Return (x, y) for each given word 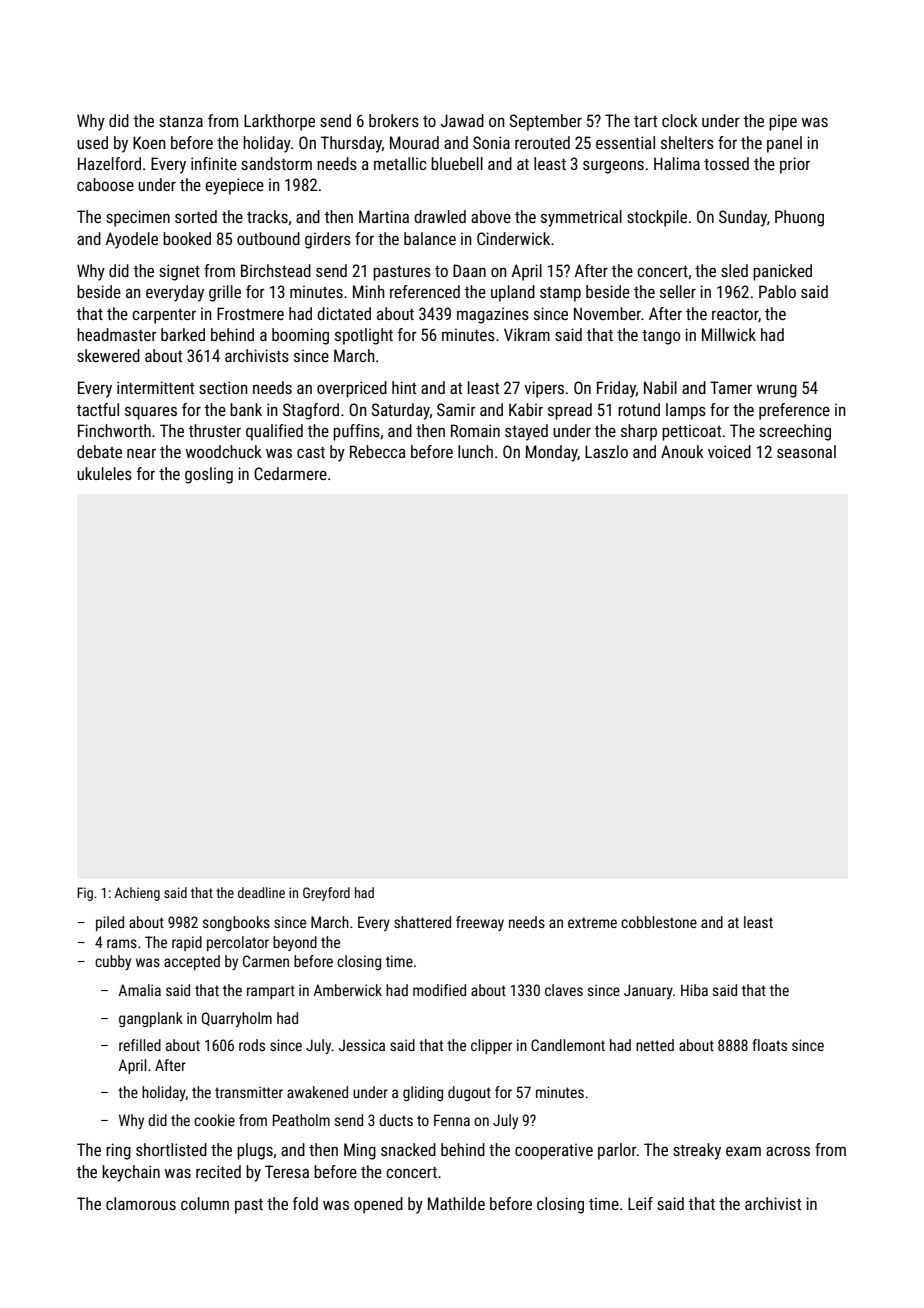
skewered (108, 355)
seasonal (806, 451)
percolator (238, 943)
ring (118, 1151)
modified (439, 990)
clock (680, 120)
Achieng (137, 894)
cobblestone (659, 922)
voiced (729, 451)
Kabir (526, 409)
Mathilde (456, 1203)
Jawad (462, 120)
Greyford (326, 894)
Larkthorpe (279, 122)
